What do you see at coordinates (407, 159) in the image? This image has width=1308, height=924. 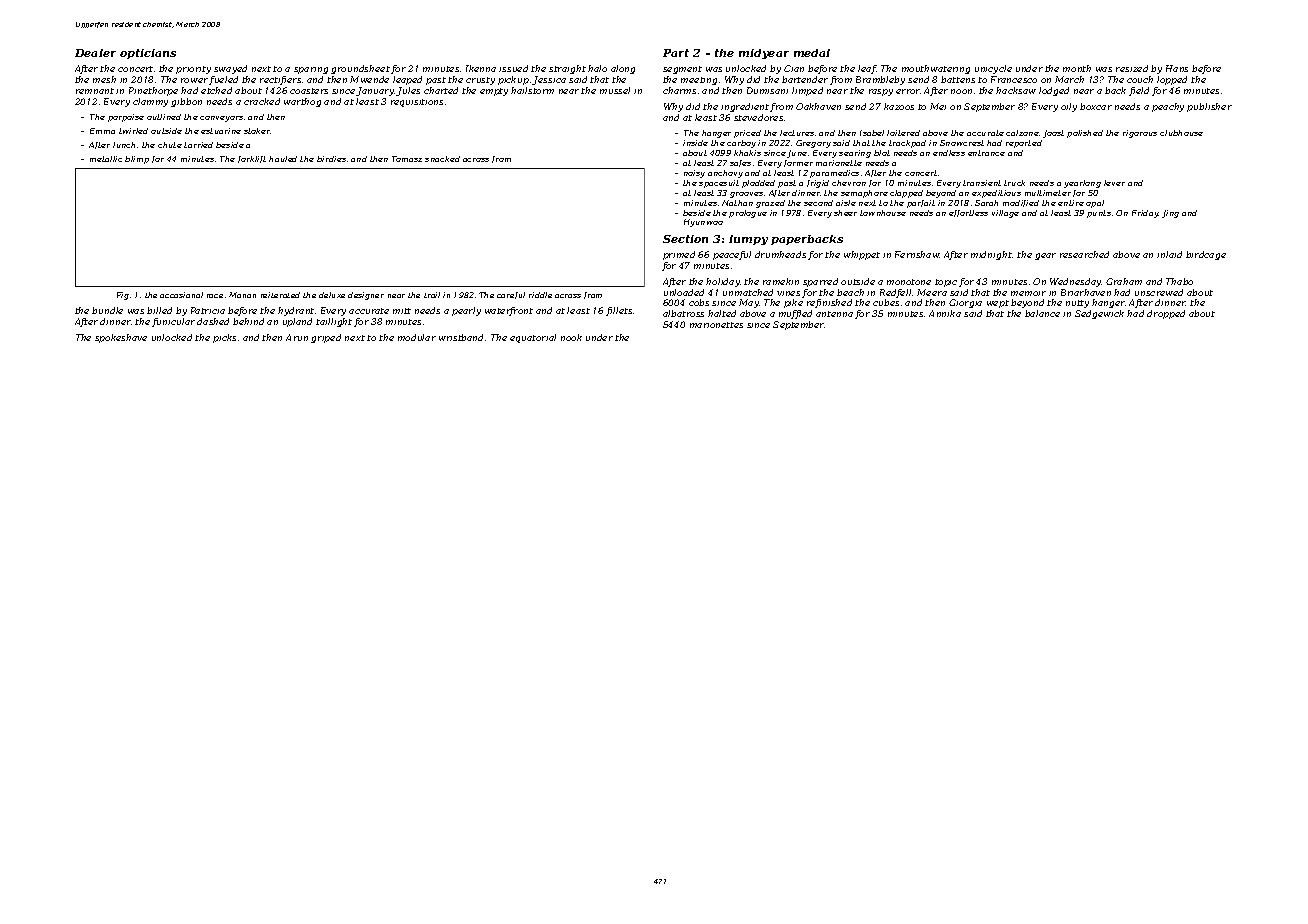 I see `Tomasz` at bounding box center [407, 159].
